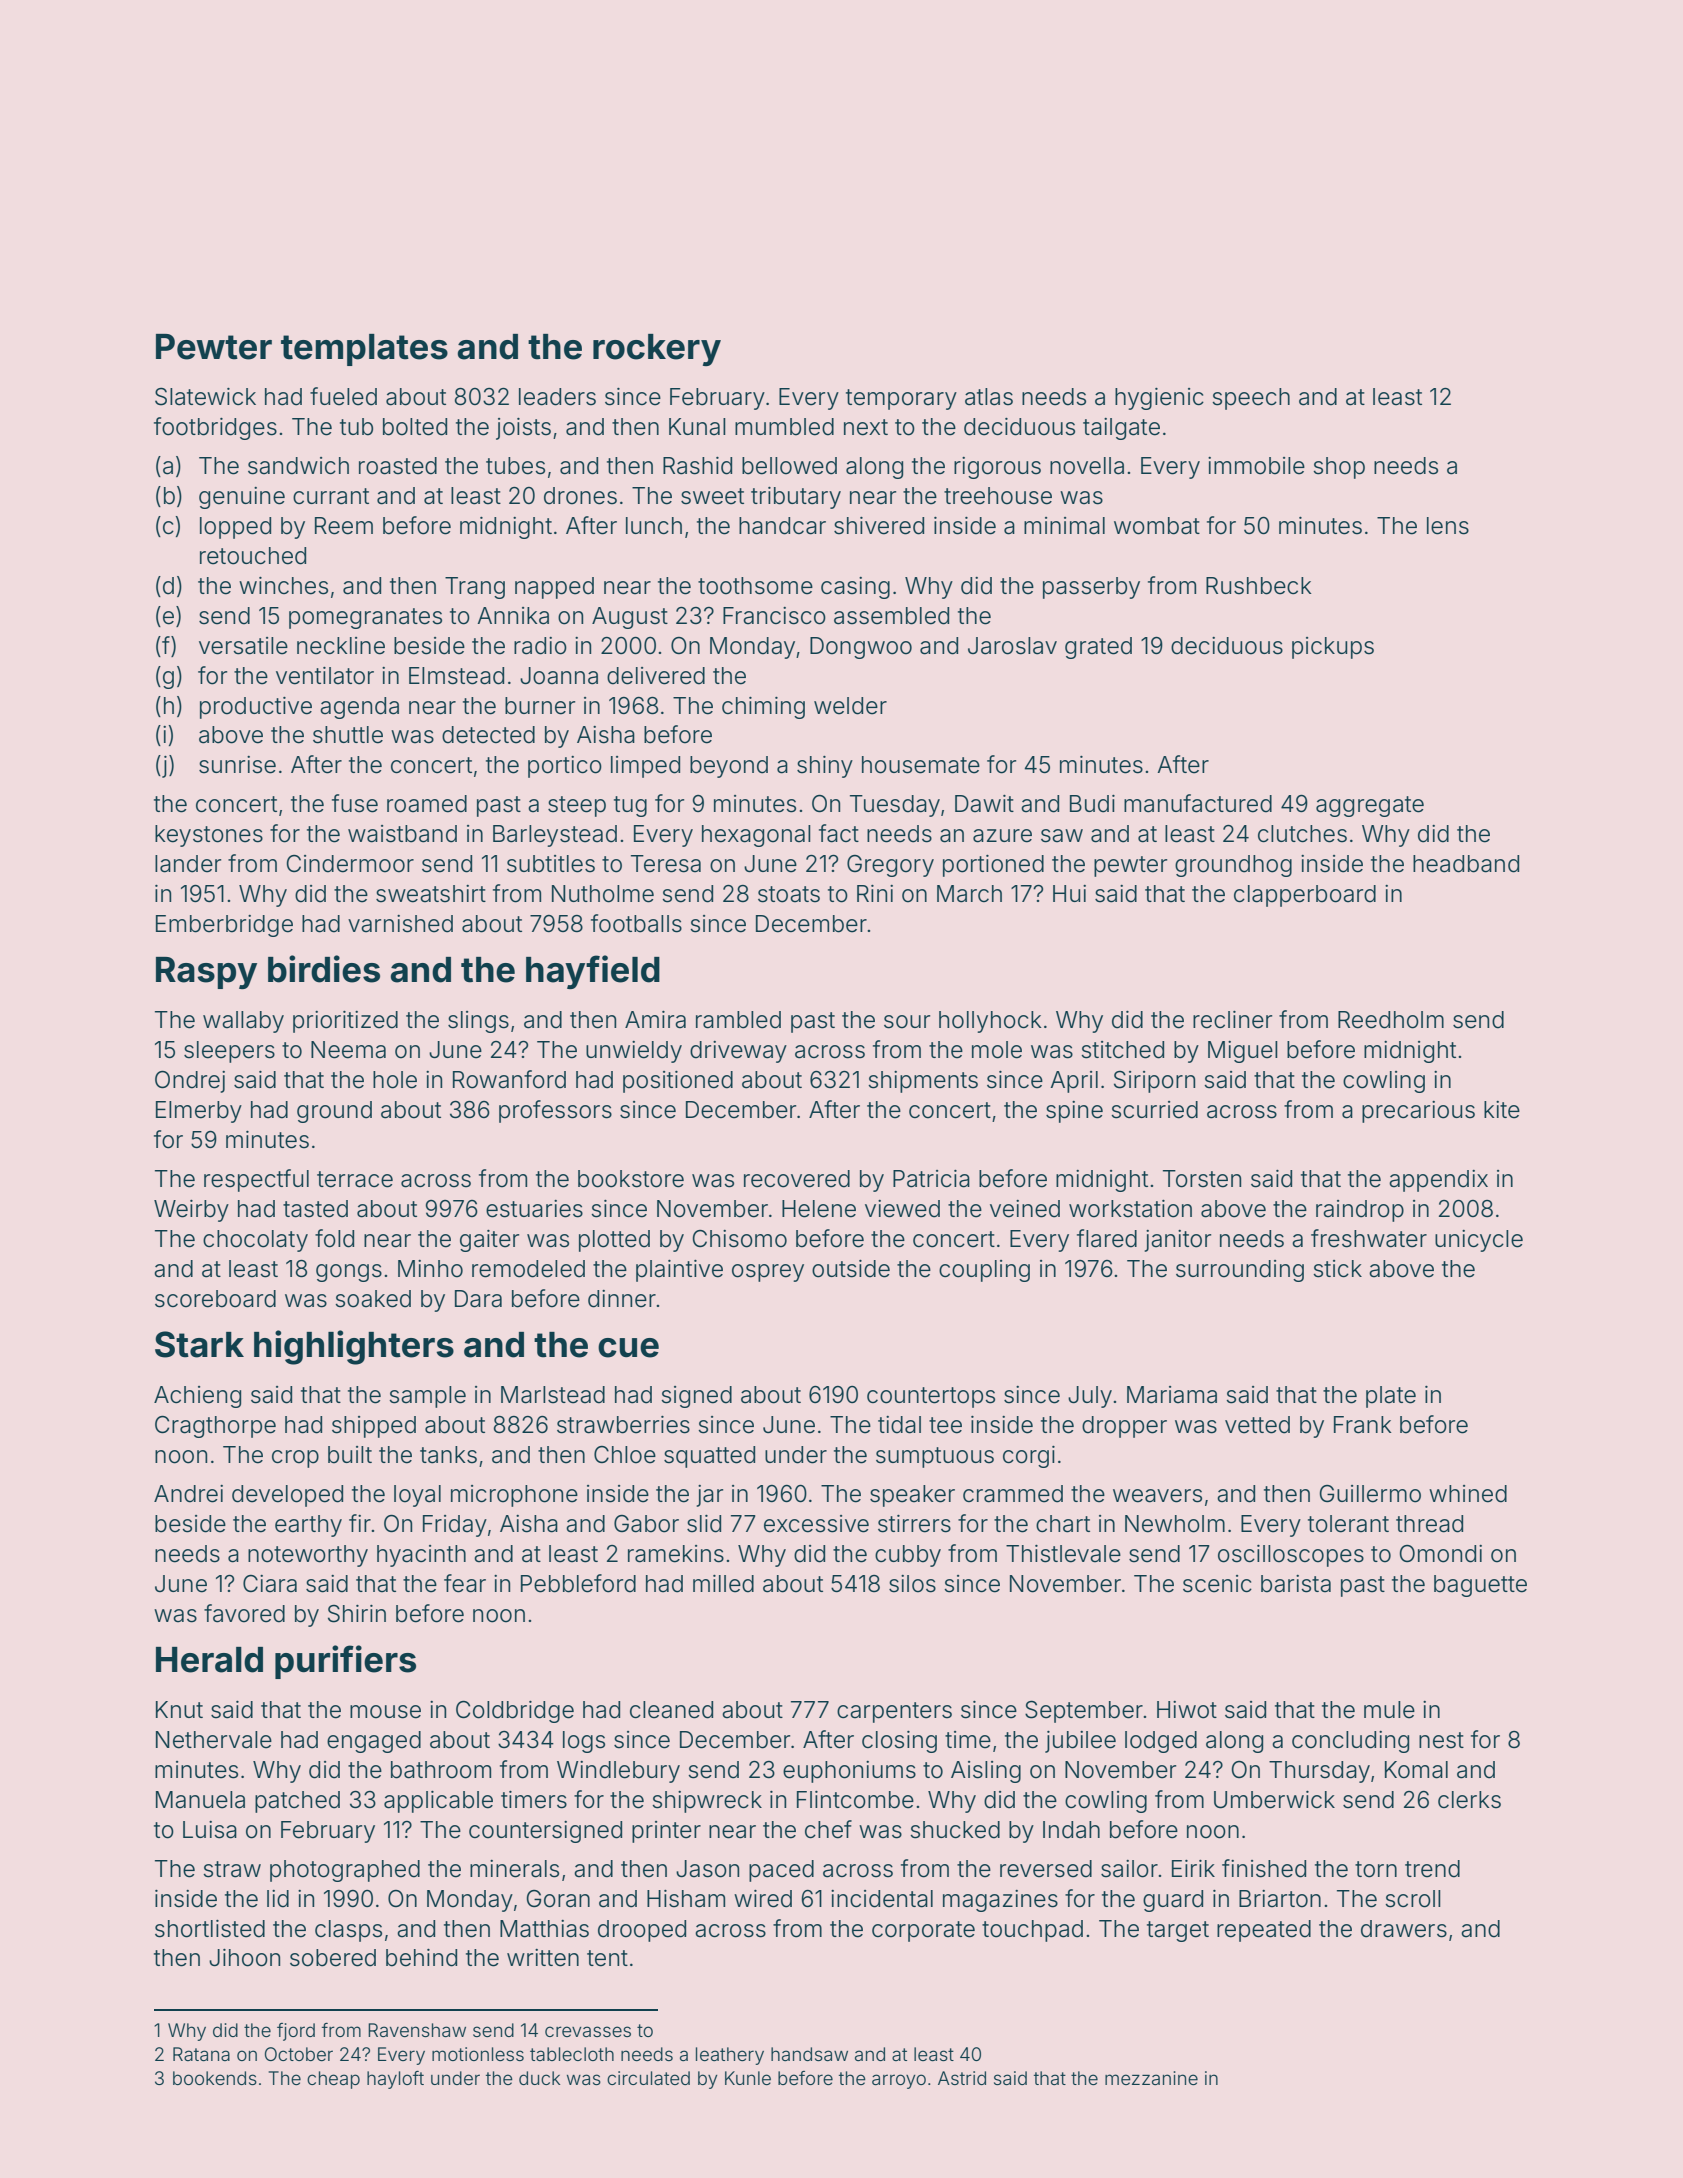 The image size is (1683, 2178). Describe the element at coordinates (1339, 468) in the screenshot. I see `shop` at that location.
